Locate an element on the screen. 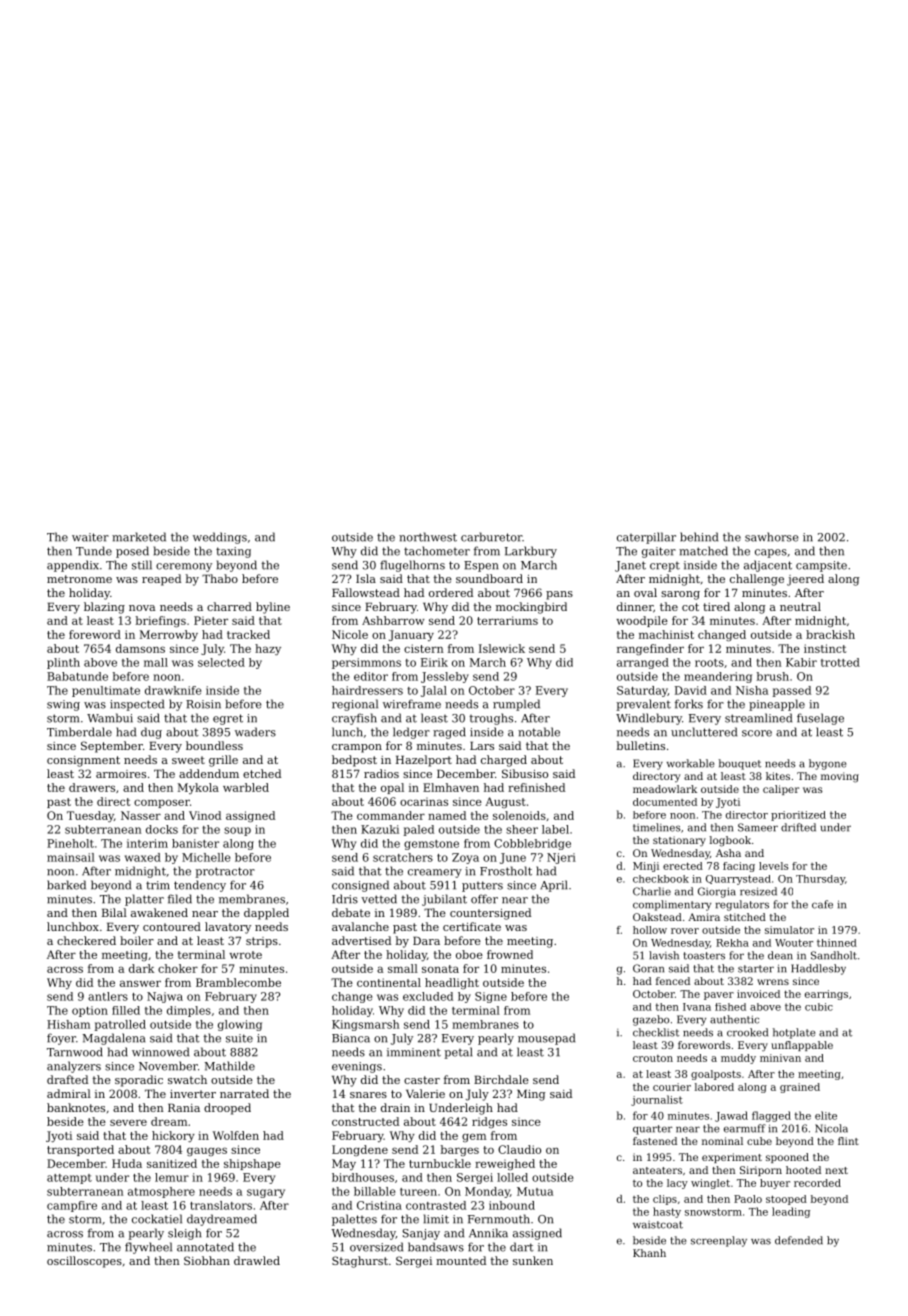 The height and width of the screenshot is (1316, 908). hazy is located at coordinates (268, 649).
